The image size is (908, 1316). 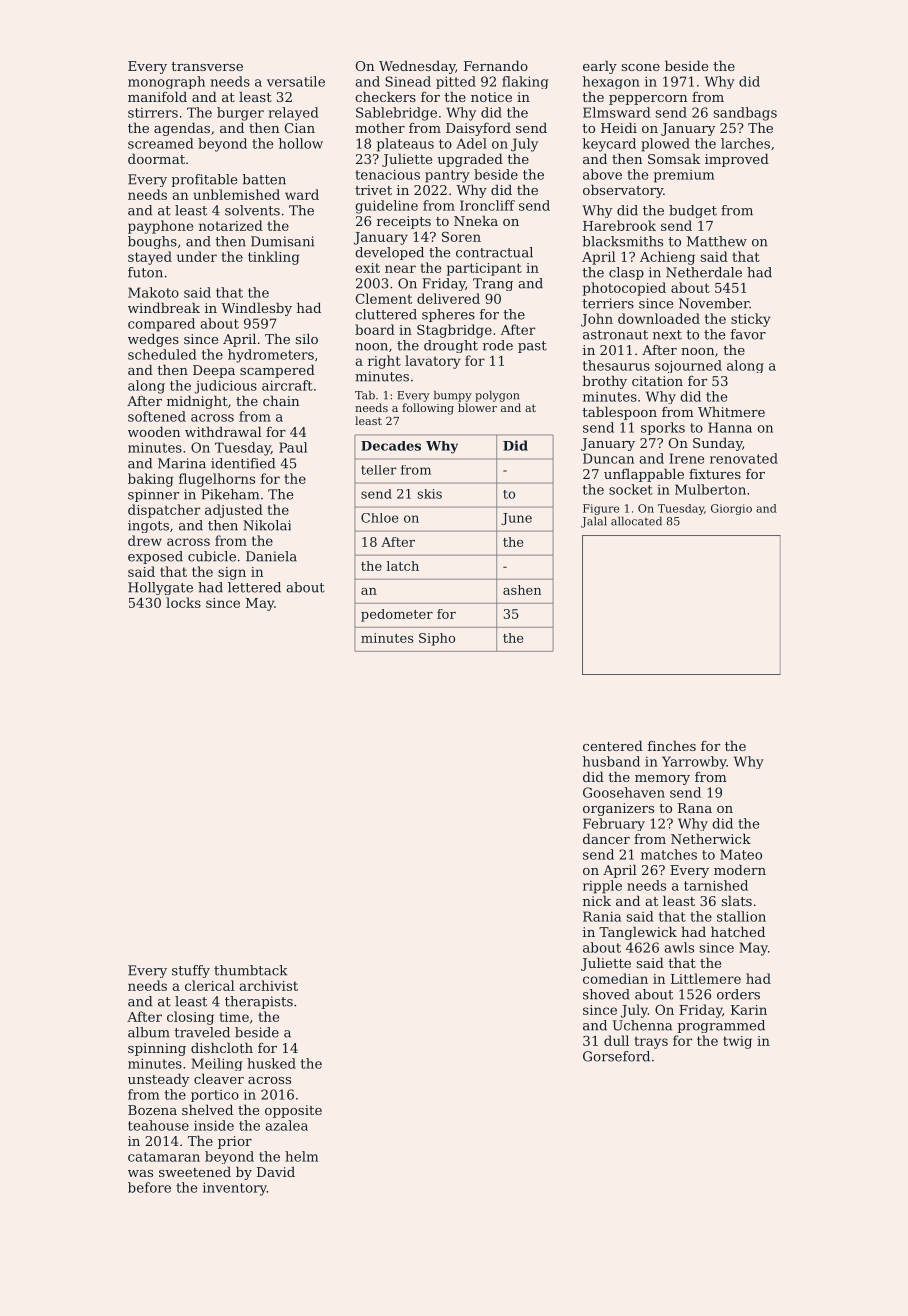 I want to click on above, so click(x=602, y=174).
